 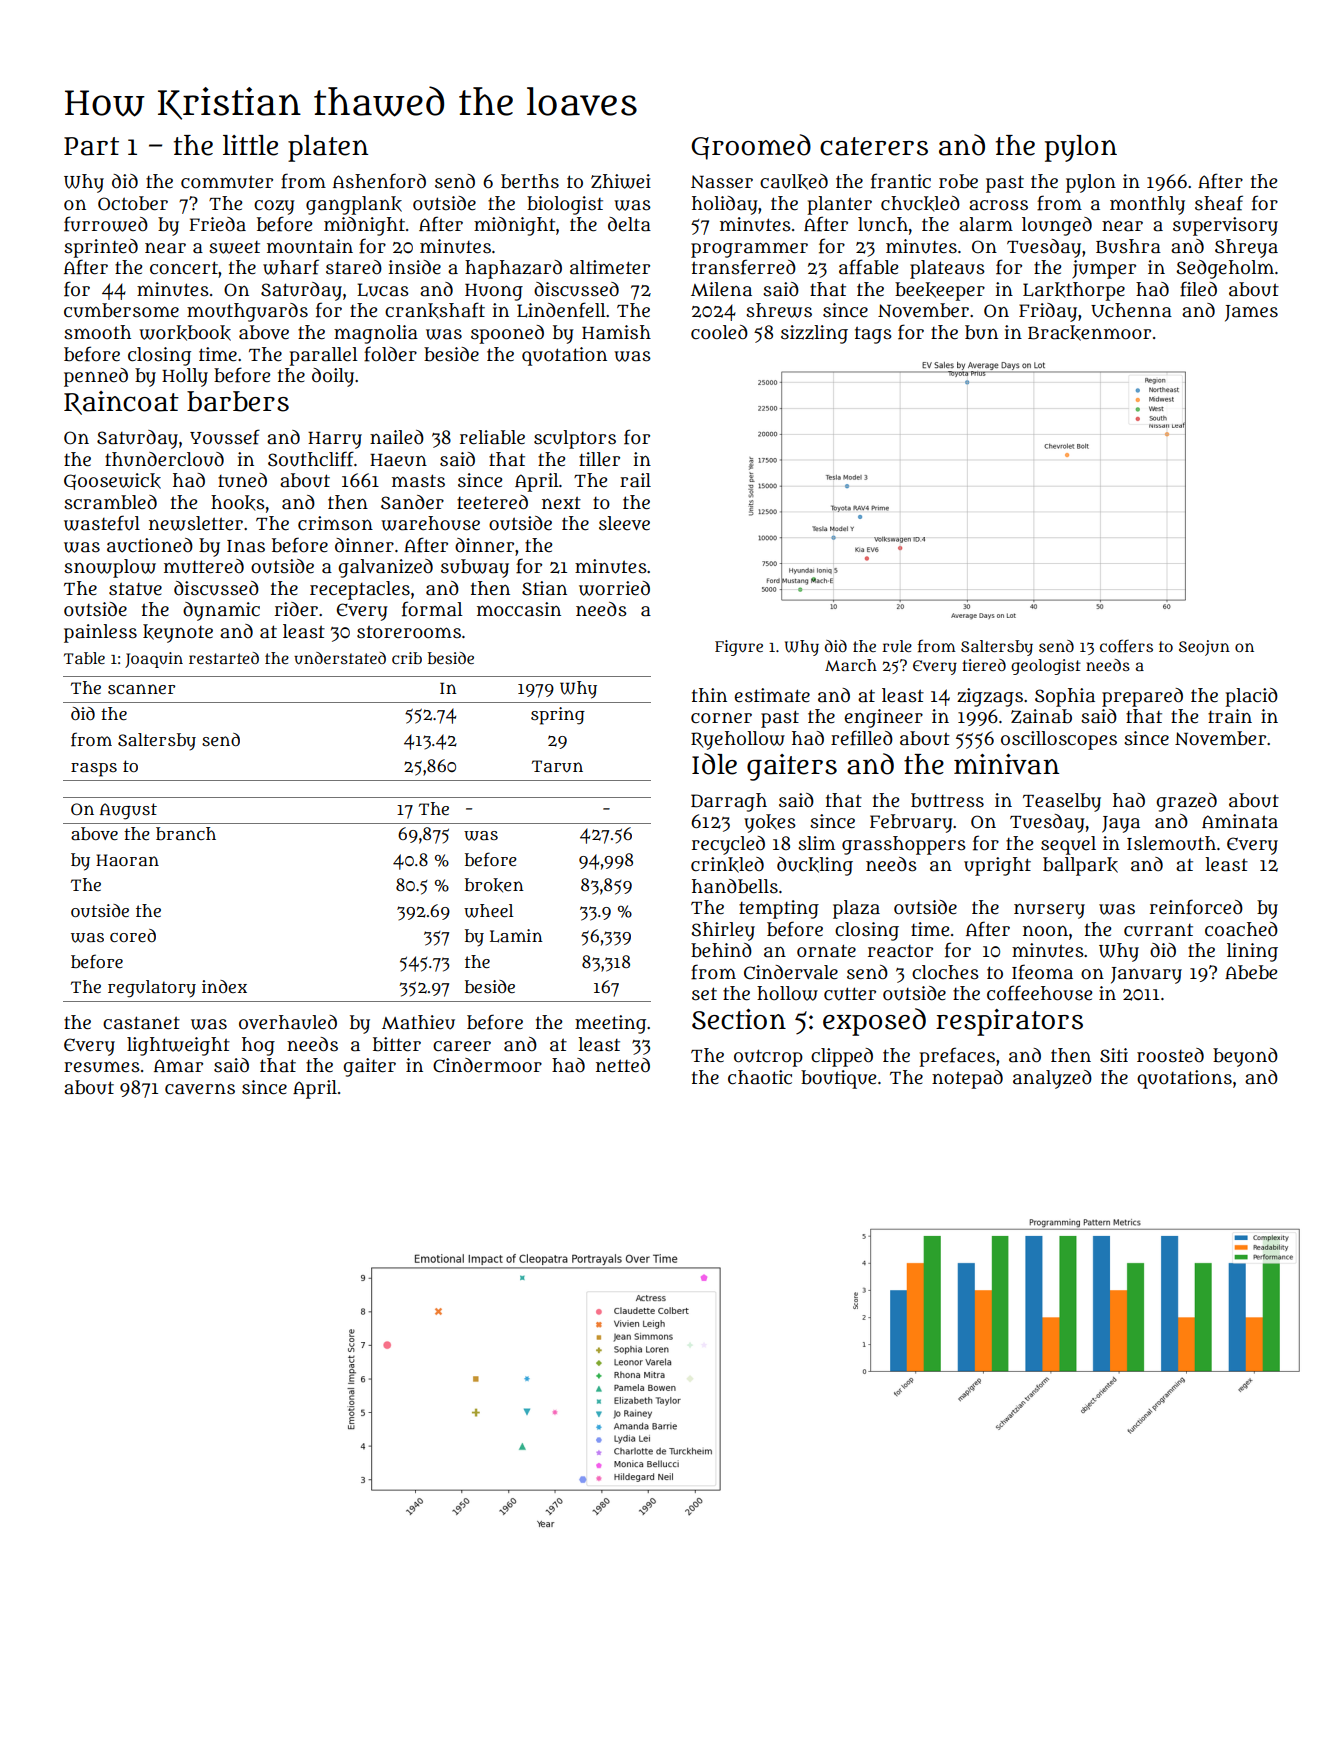 What do you see at coordinates (1196, 907) in the screenshot?
I see `reinforced` at bounding box center [1196, 907].
